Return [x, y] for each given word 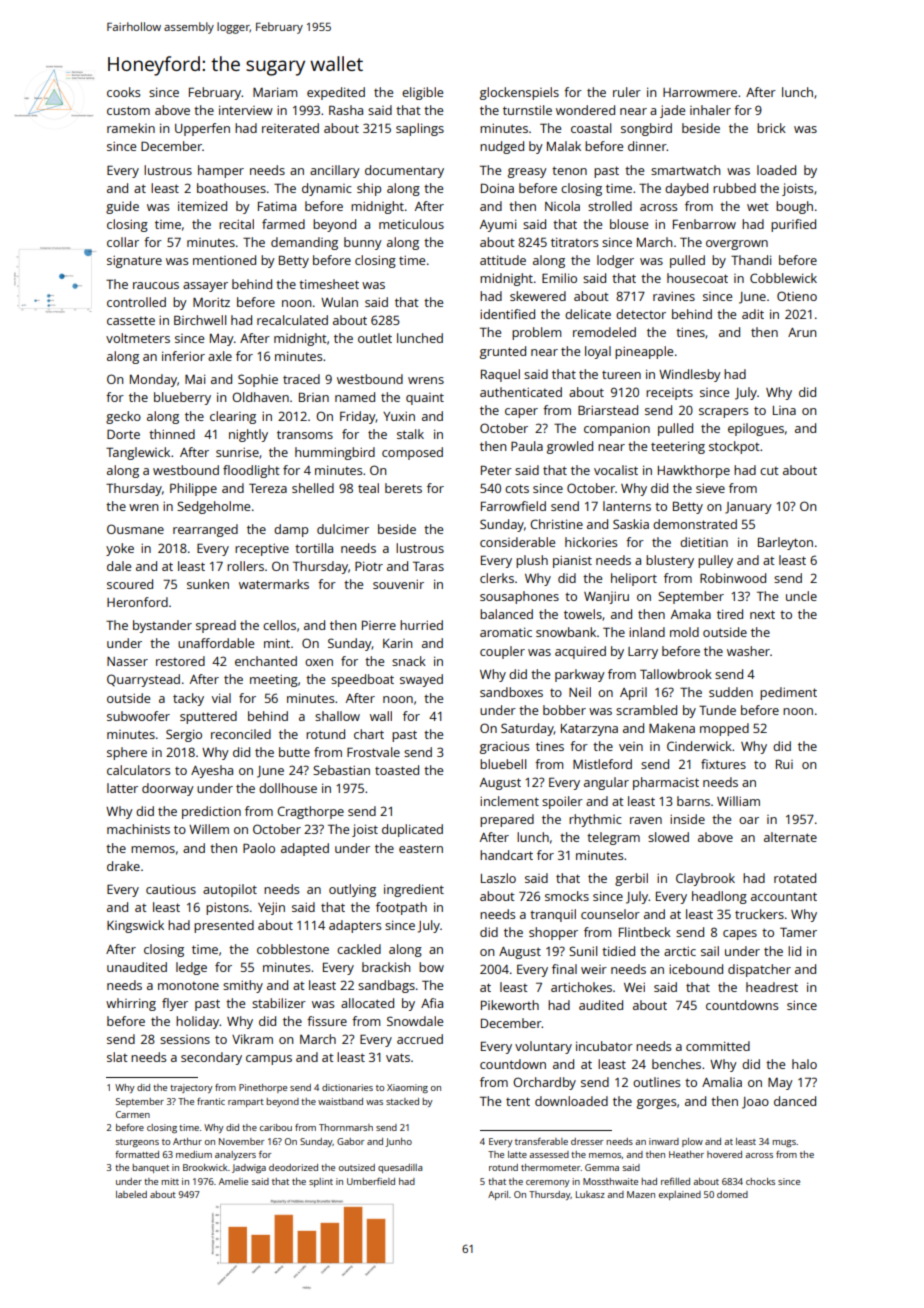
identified [507, 314]
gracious [504, 747]
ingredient [414, 890]
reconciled [241, 734]
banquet [150, 1168]
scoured [130, 584]
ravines [674, 296]
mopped [724, 729]
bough [794, 207]
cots [517, 488]
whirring [131, 1004]
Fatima [277, 206]
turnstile [527, 110]
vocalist [616, 470]
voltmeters [138, 338]
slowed [668, 837]
